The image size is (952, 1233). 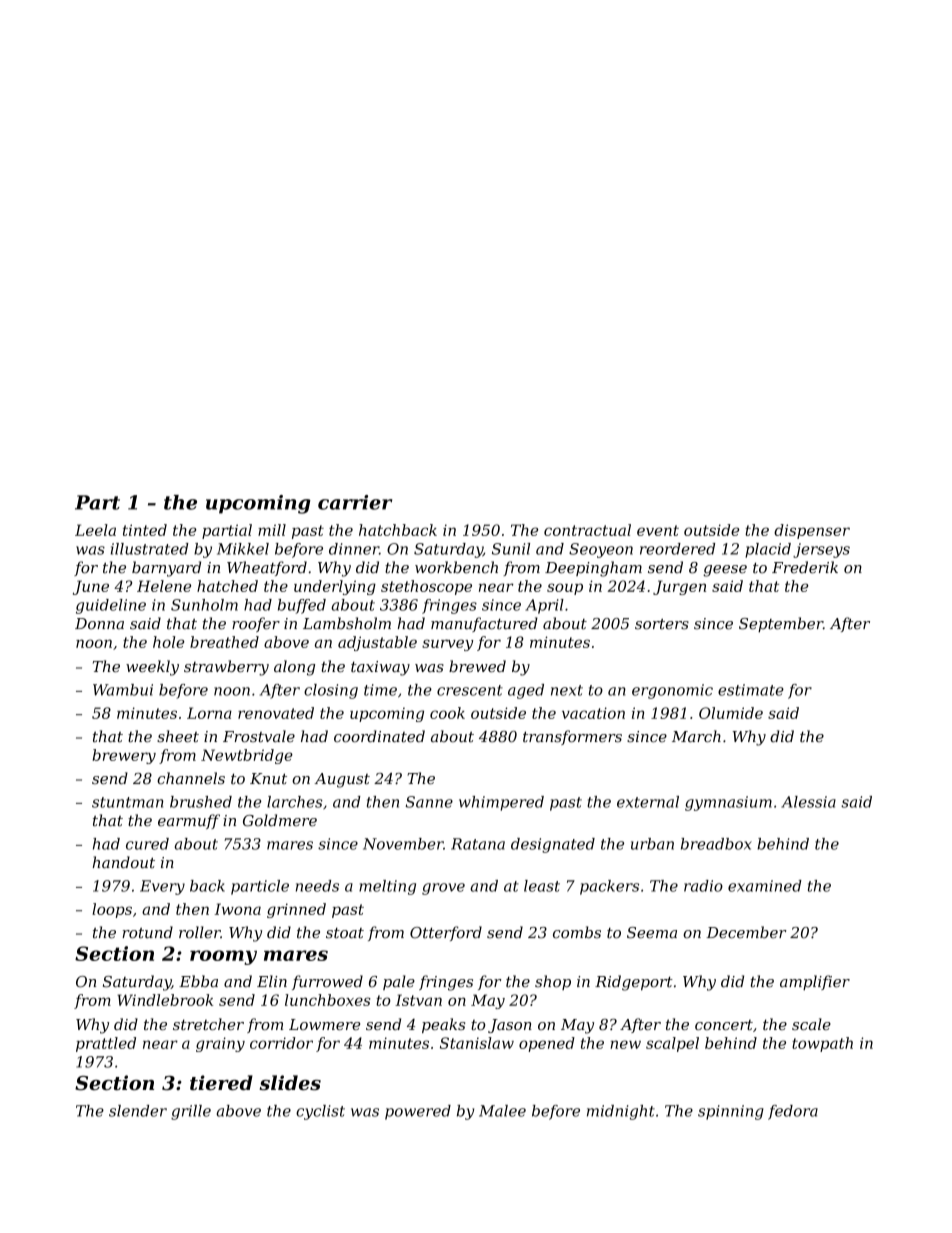 What do you see at coordinates (477, 1043) in the screenshot?
I see `Stanislaw` at bounding box center [477, 1043].
